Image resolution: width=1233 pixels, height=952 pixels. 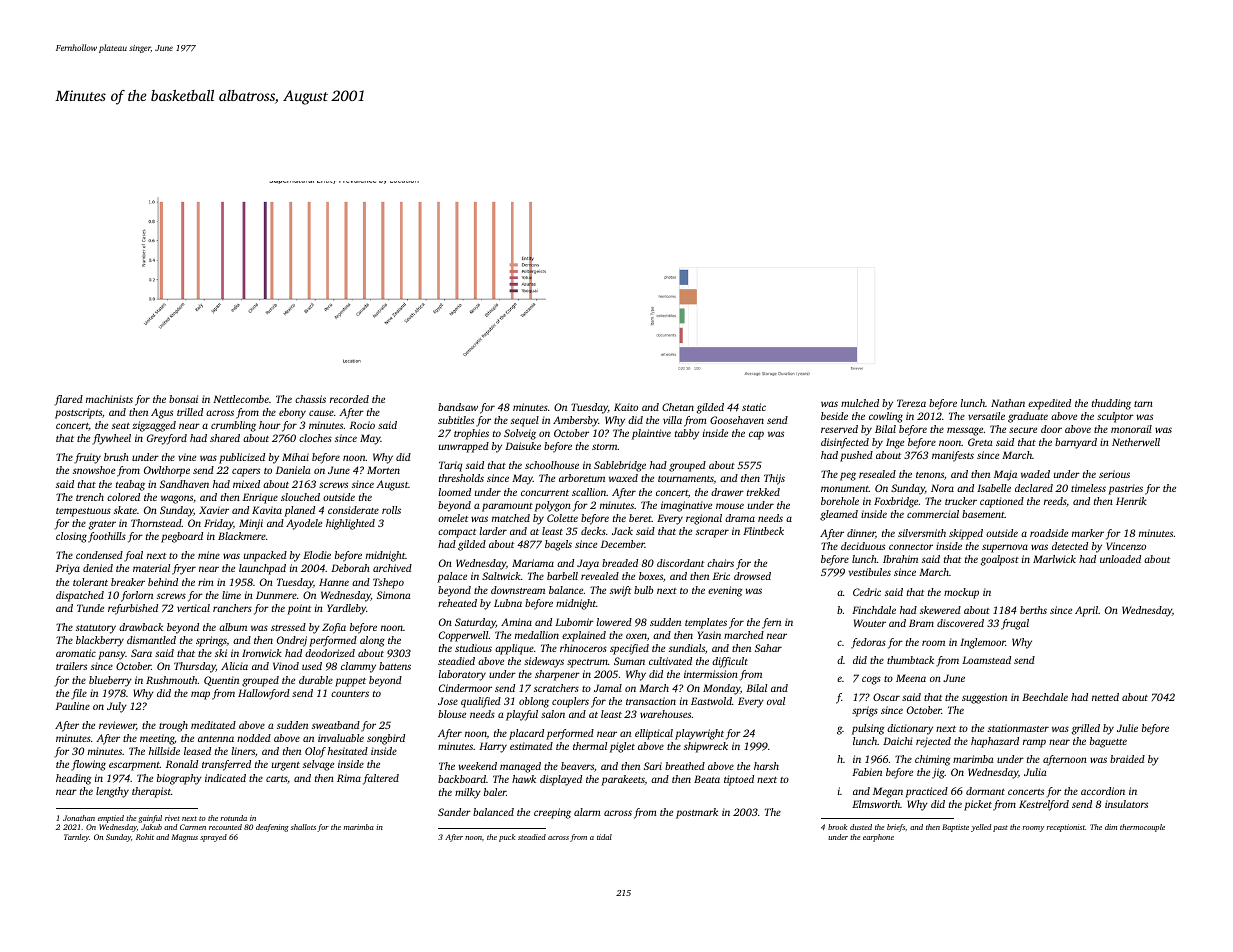 What do you see at coordinates (575, 421) in the document?
I see `Ambersby` at bounding box center [575, 421].
